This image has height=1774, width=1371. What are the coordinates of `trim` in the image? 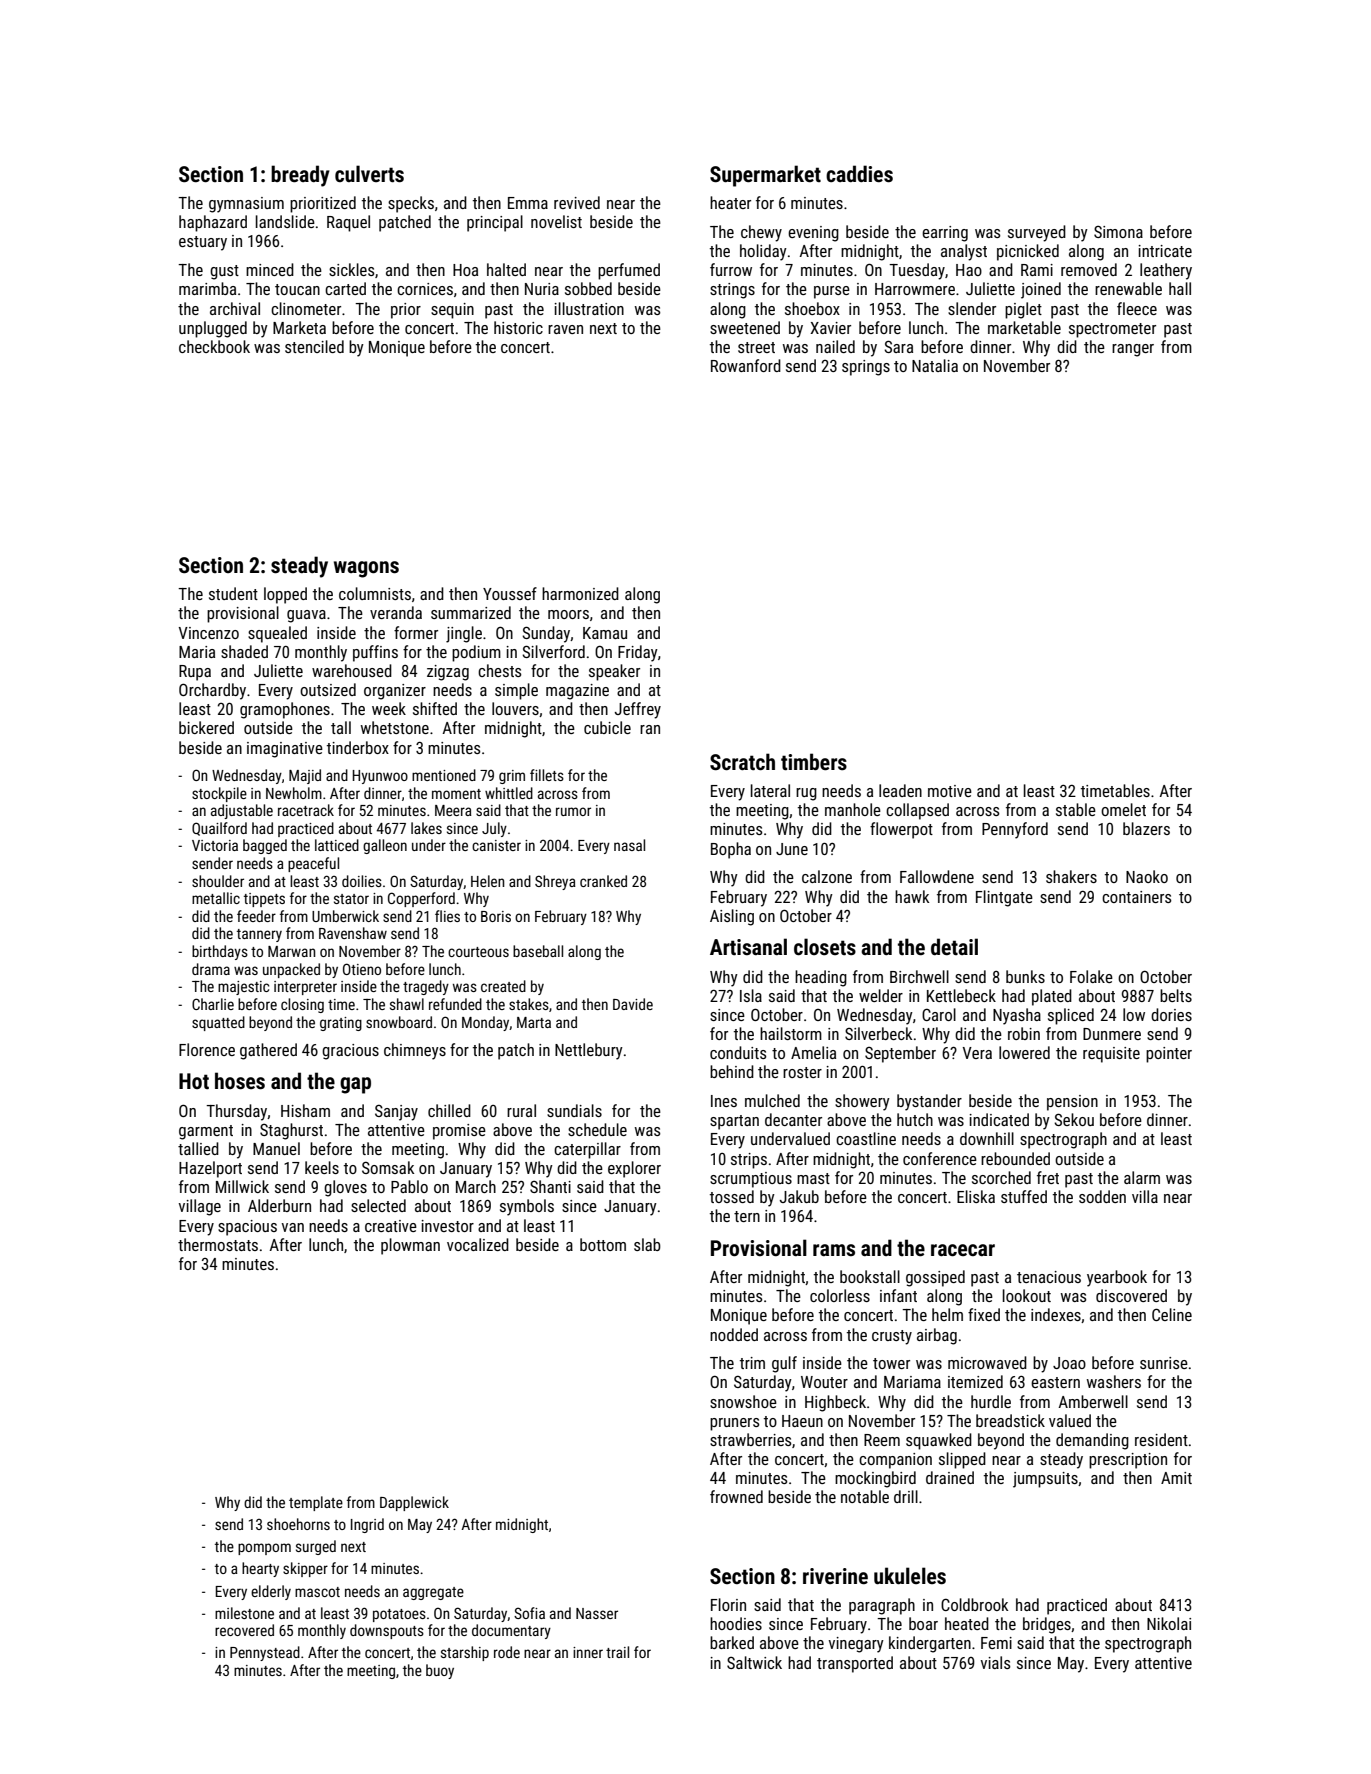 It's located at (752, 1363).
